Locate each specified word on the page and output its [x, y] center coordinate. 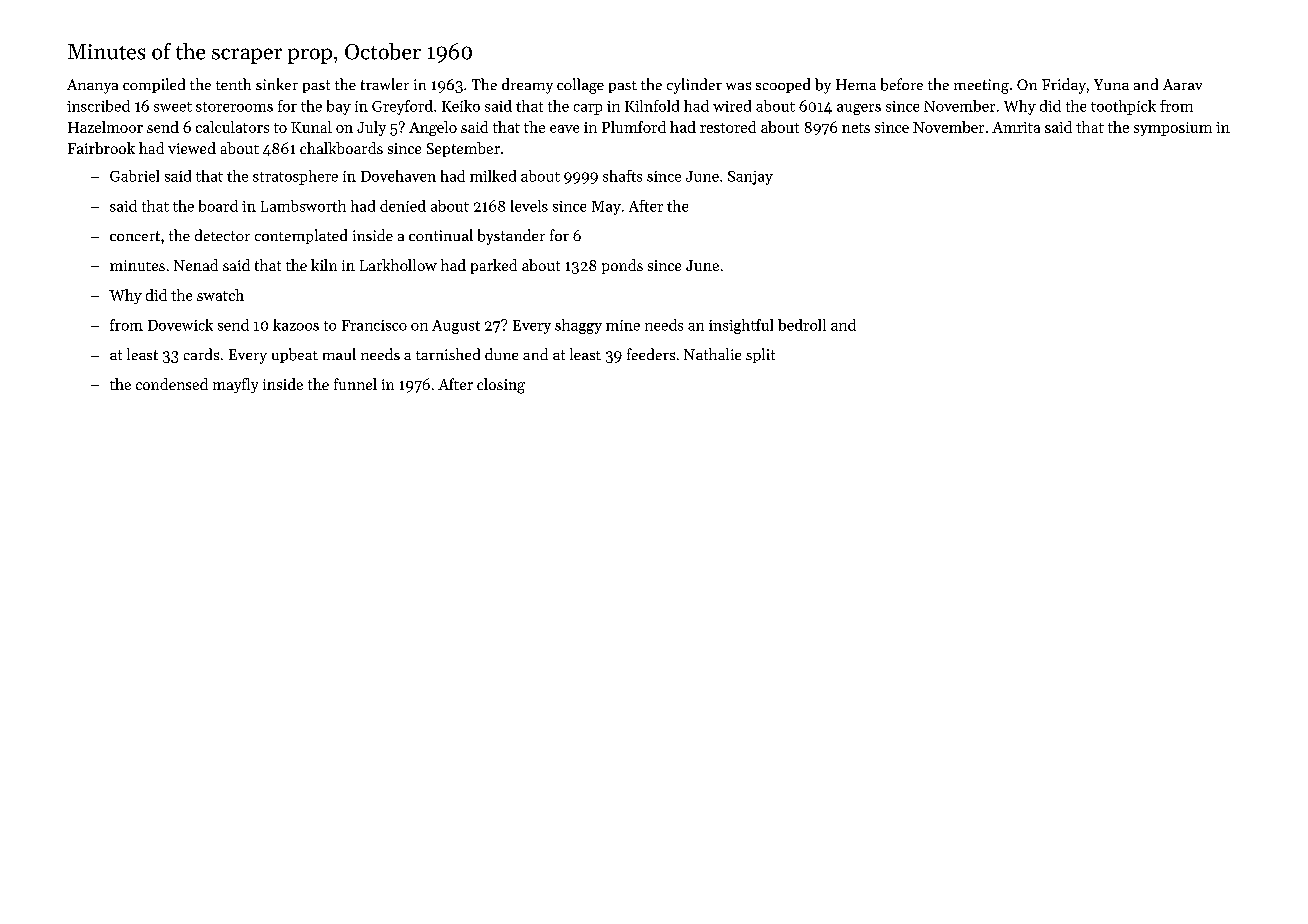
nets [856, 128]
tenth [233, 84]
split [760, 355]
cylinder [694, 86]
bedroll [802, 325]
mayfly [235, 385]
